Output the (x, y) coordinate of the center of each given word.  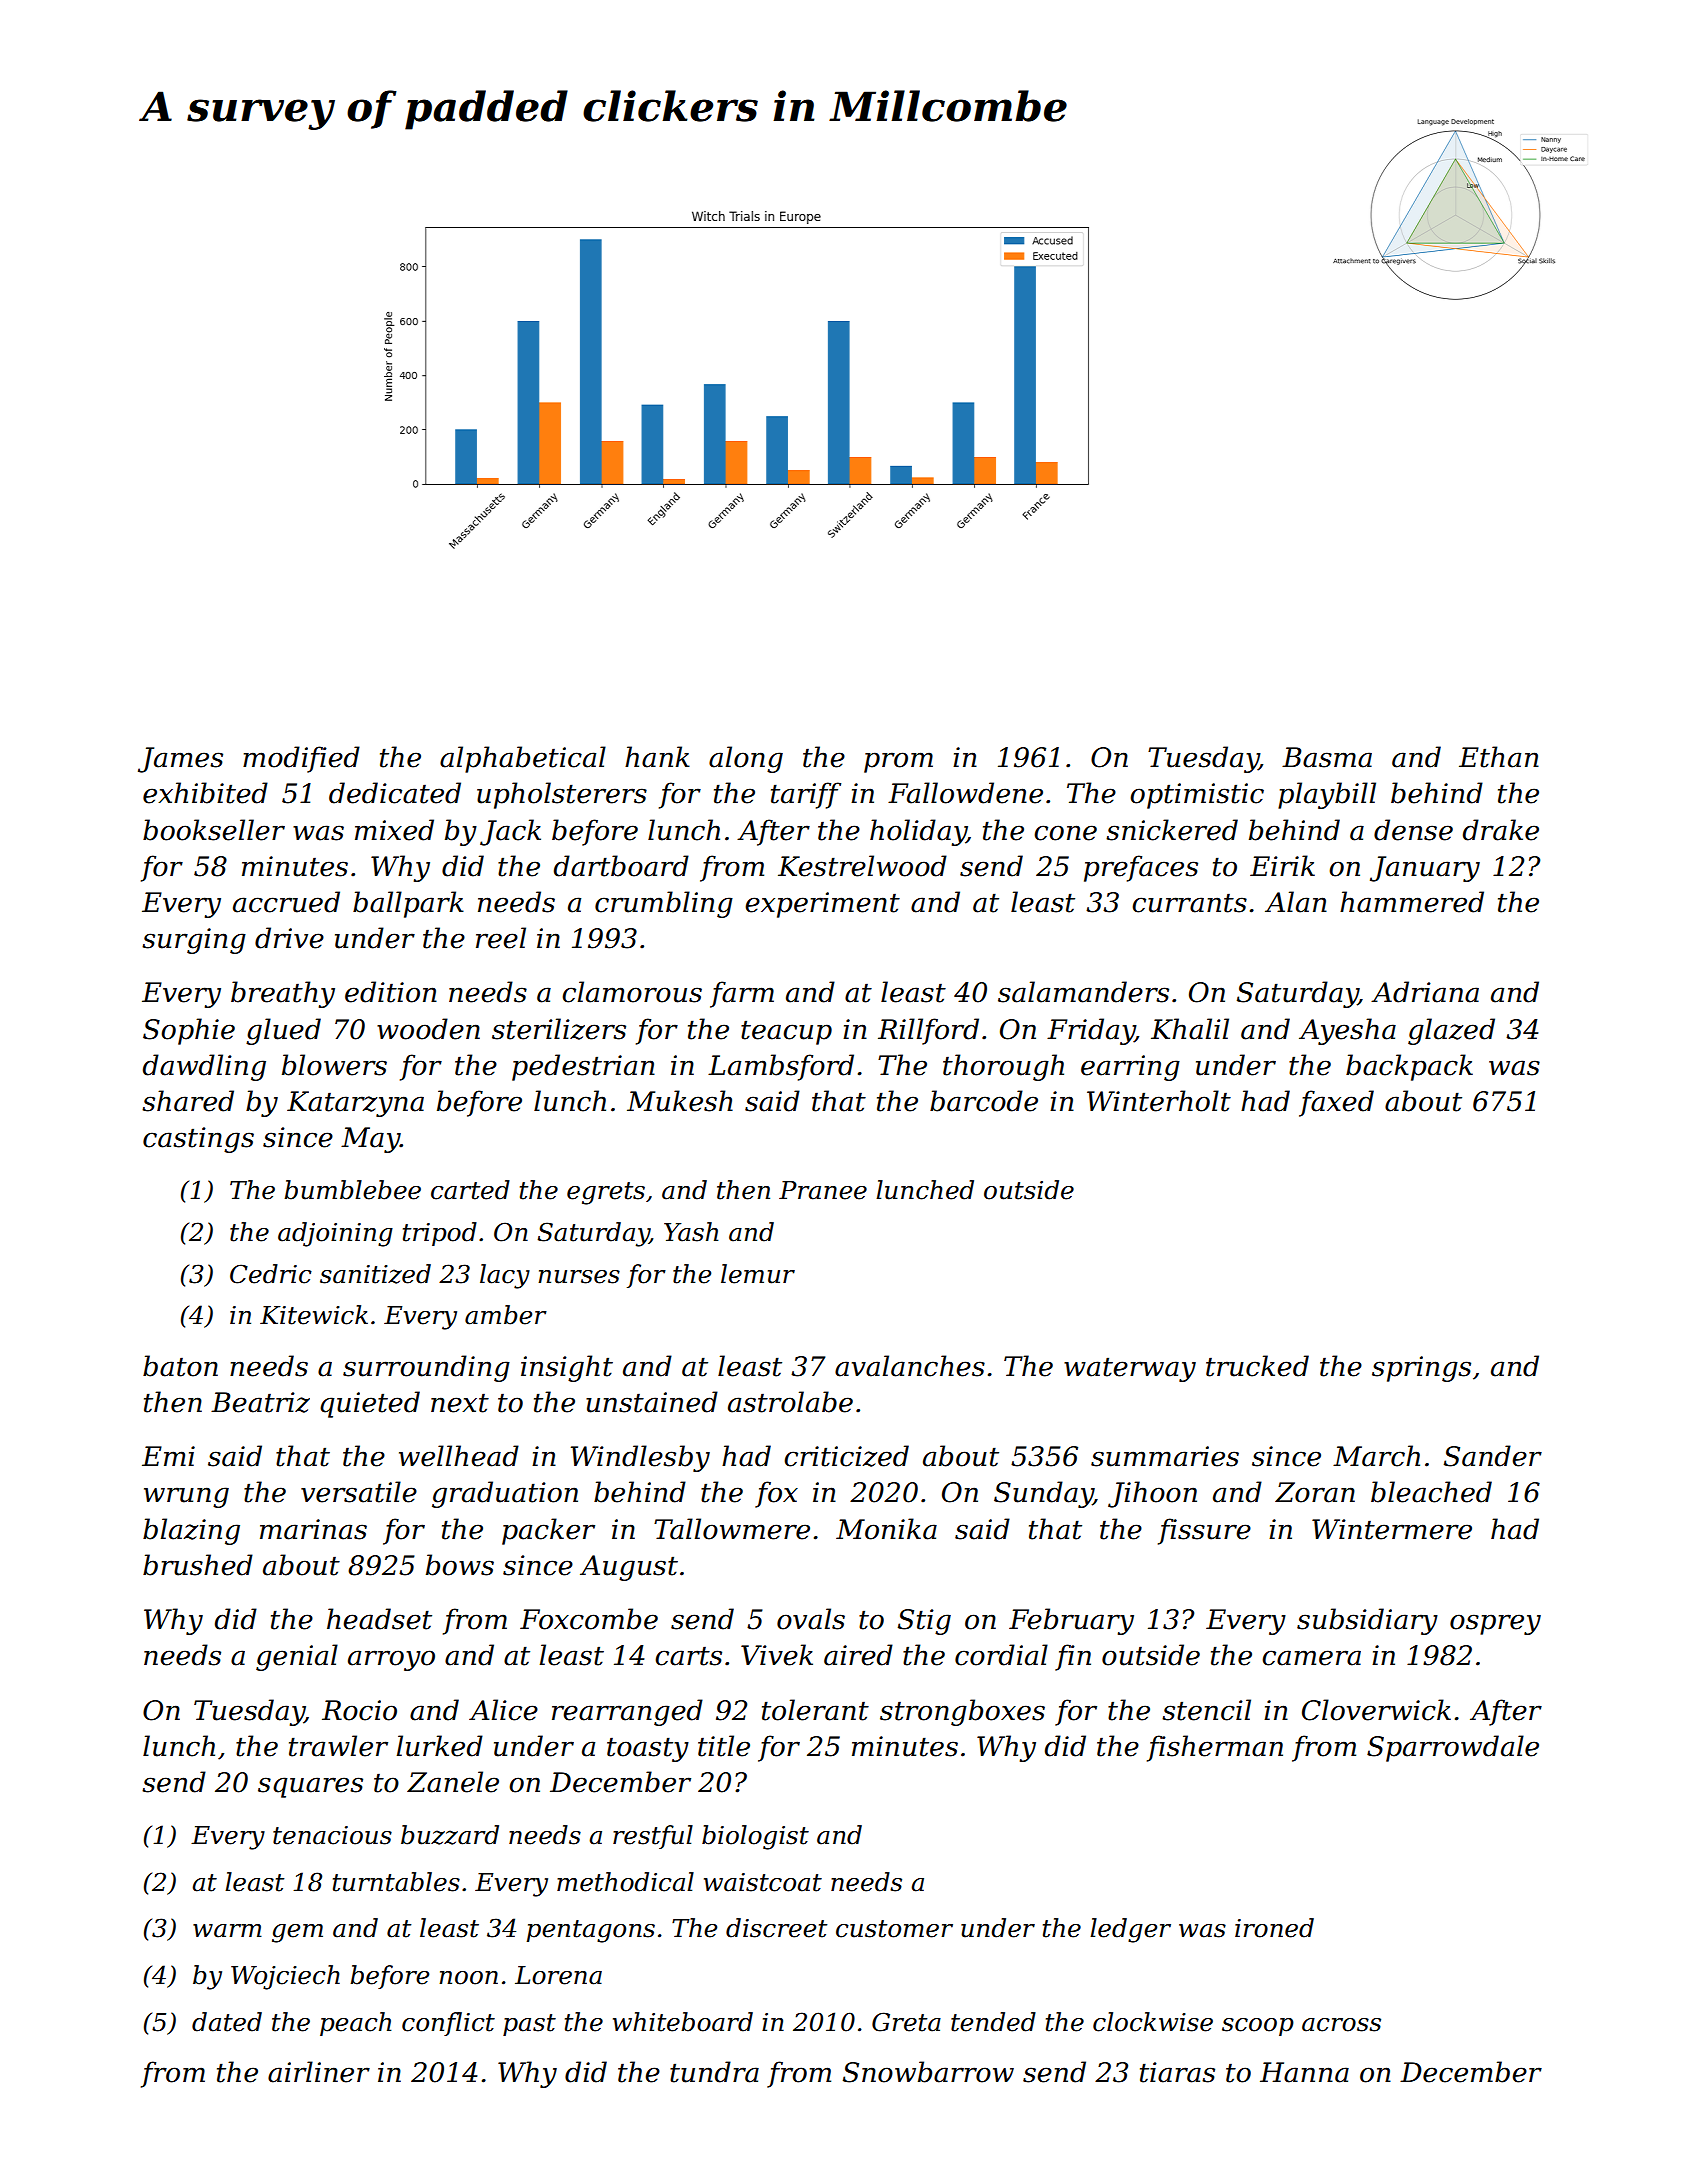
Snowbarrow (928, 2072)
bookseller (214, 830)
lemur (758, 1274)
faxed (1336, 1103)
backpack (1409, 1067)
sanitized (375, 1274)
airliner (319, 2072)
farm (742, 994)
